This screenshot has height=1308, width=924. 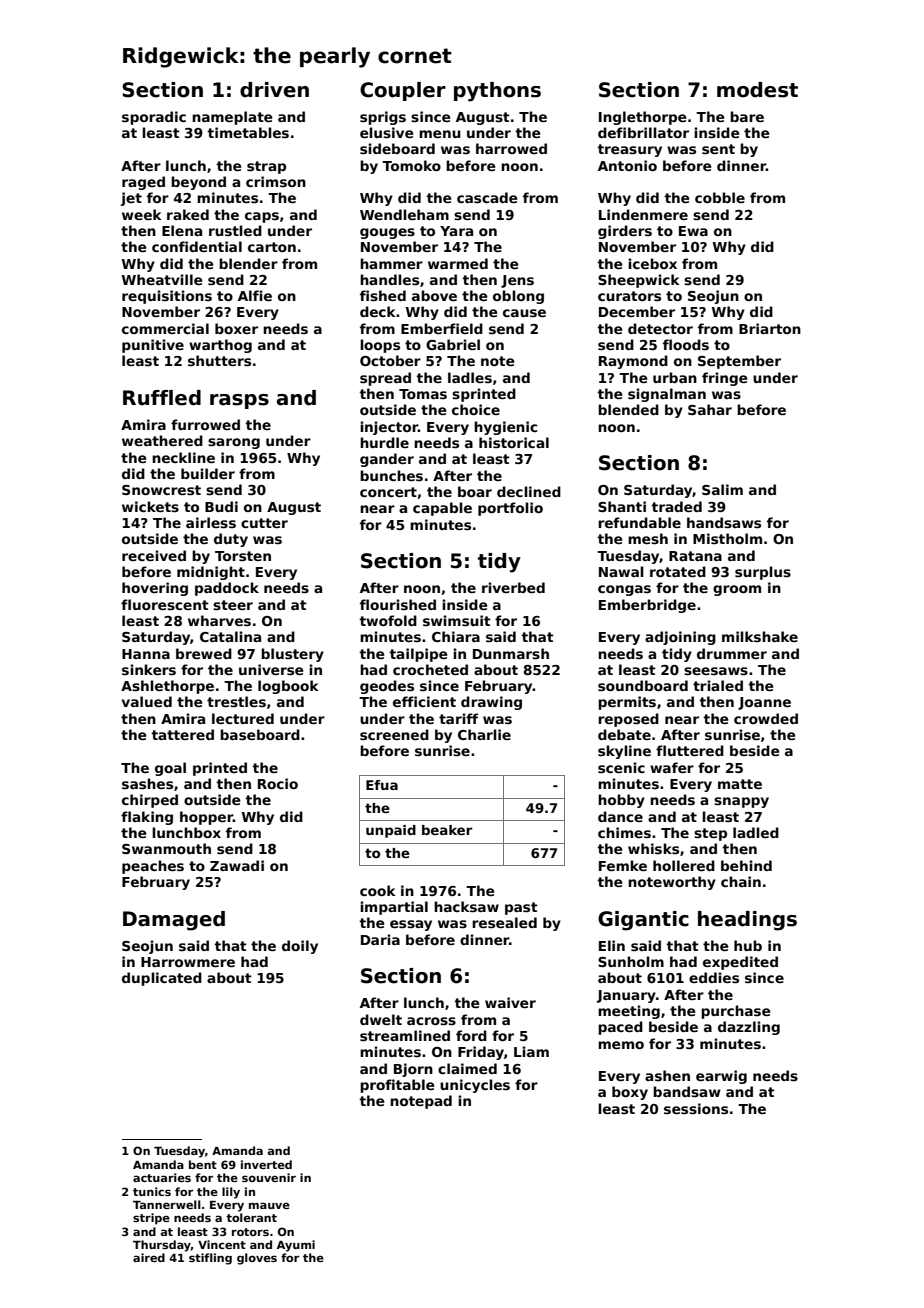 I want to click on actuaries, so click(x=162, y=1177).
